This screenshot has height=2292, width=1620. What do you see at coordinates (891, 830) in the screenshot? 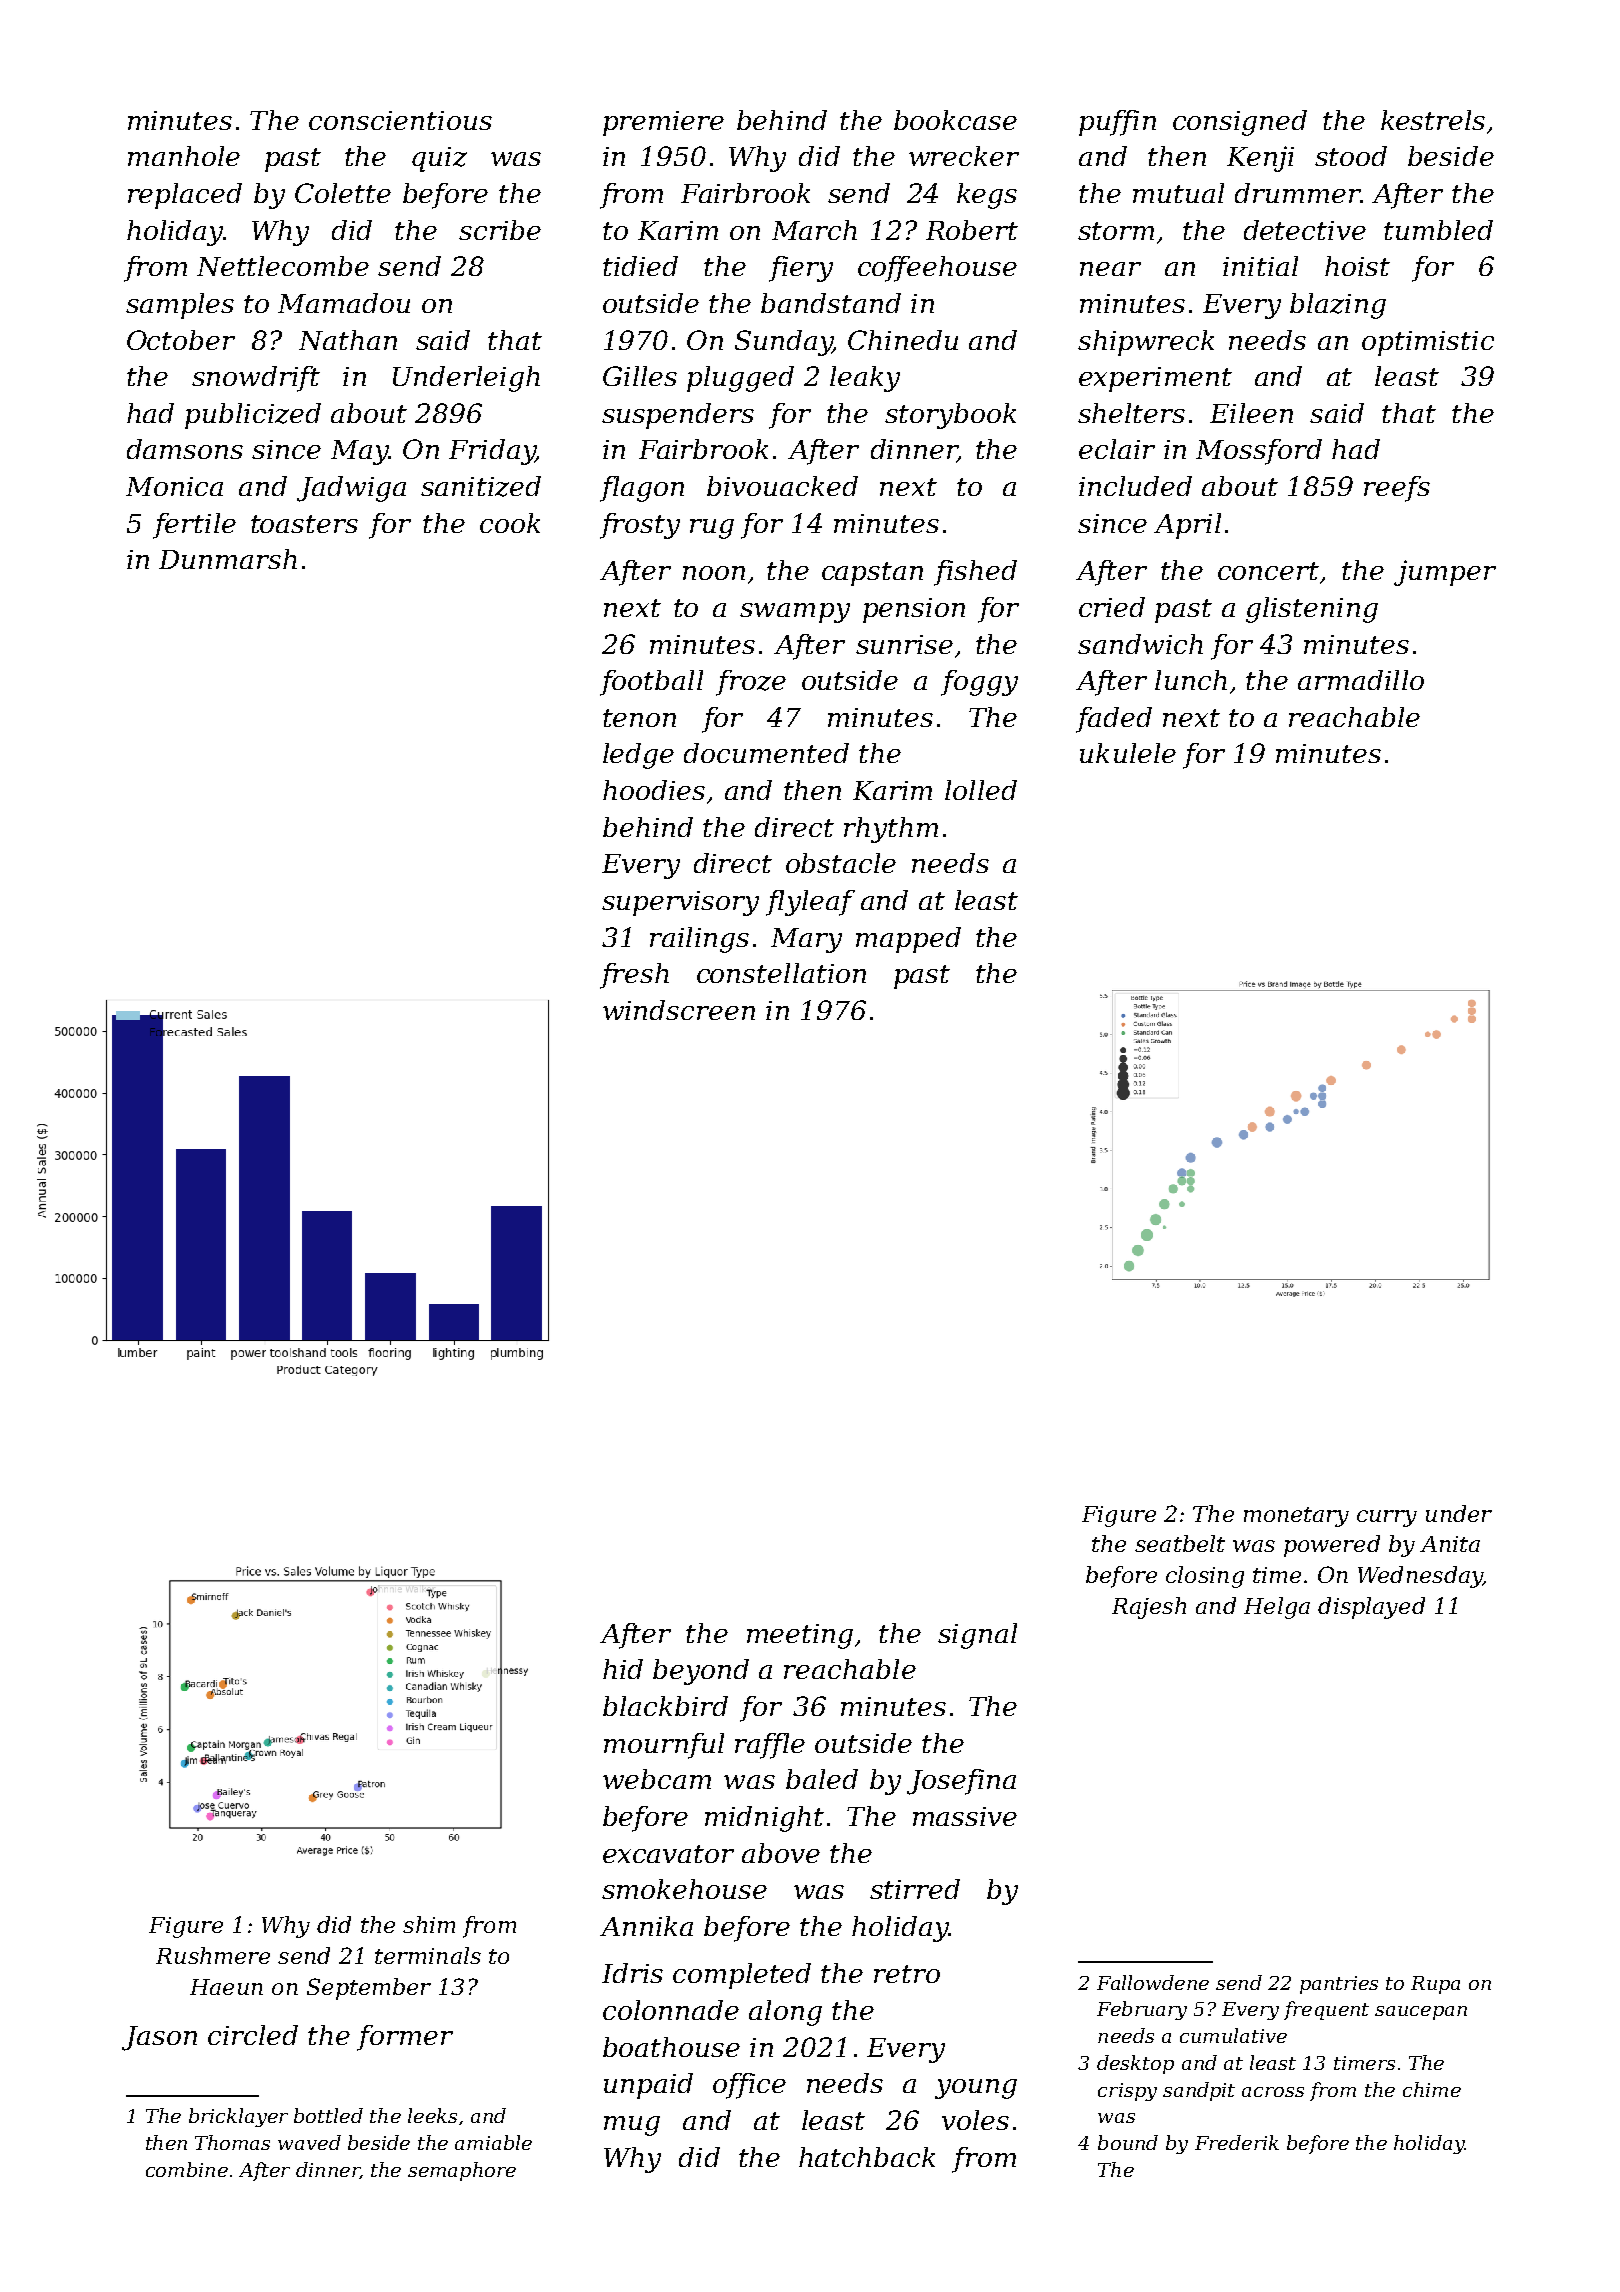
I see `rhythm` at bounding box center [891, 830].
